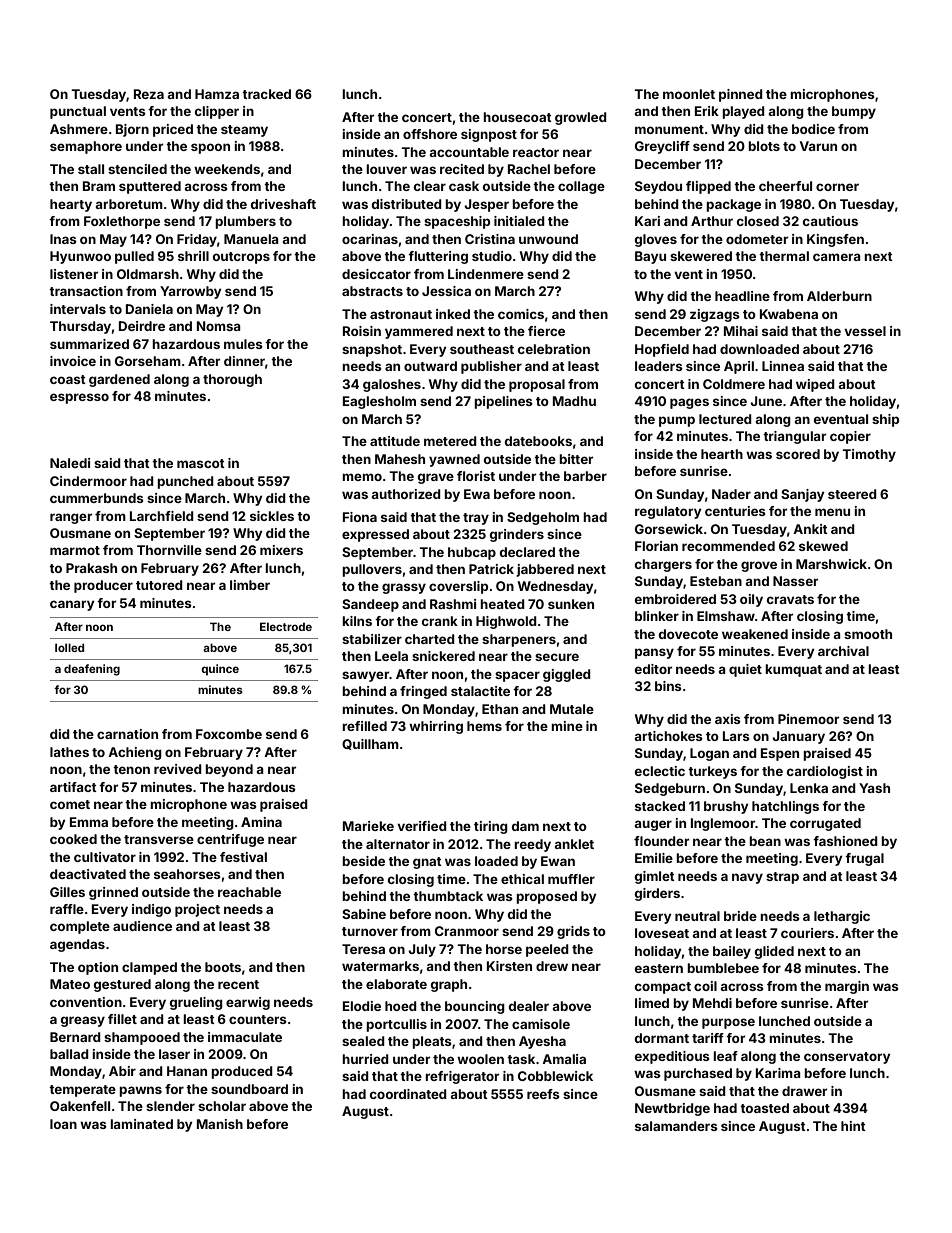 The image size is (952, 1233). Describe the element at coordinates (185, 482) in the screenshot. I see `punched` at that location.
